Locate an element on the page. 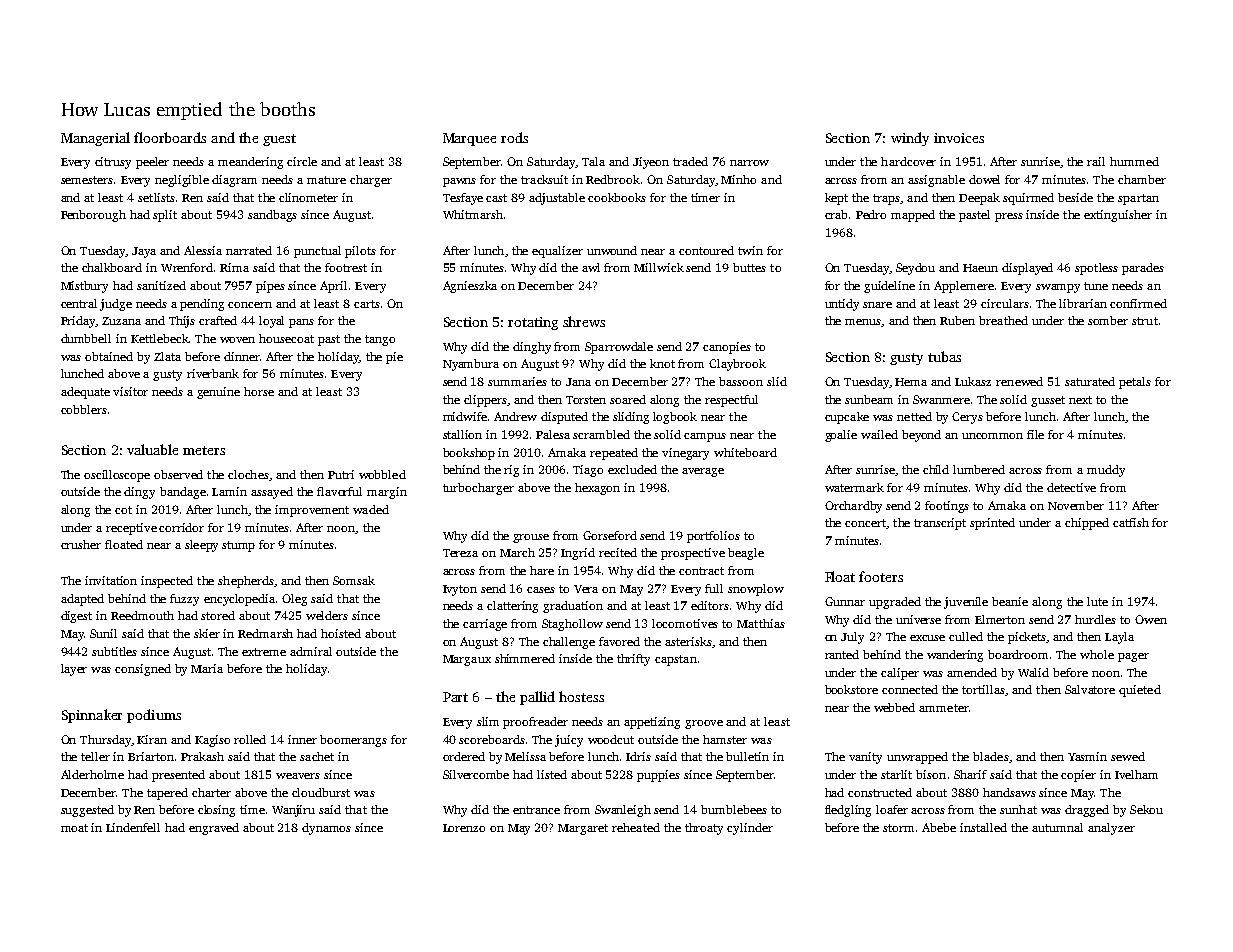 Image resolution: width=1233 pixels, height=952 pixels. semesters is located at coordinates (87, 180).
